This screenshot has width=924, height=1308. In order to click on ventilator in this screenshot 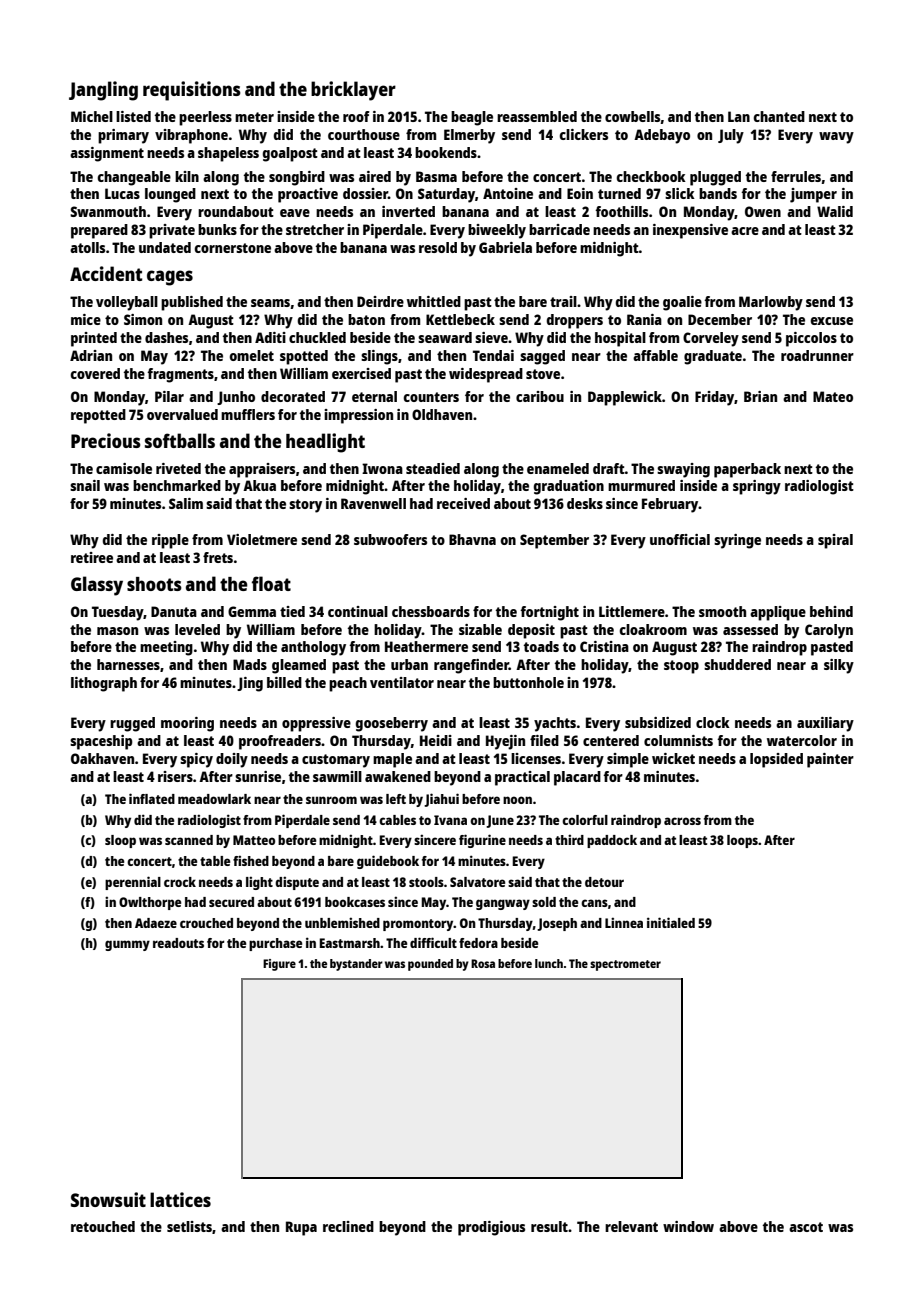, I will do `click(402, 682)`.
